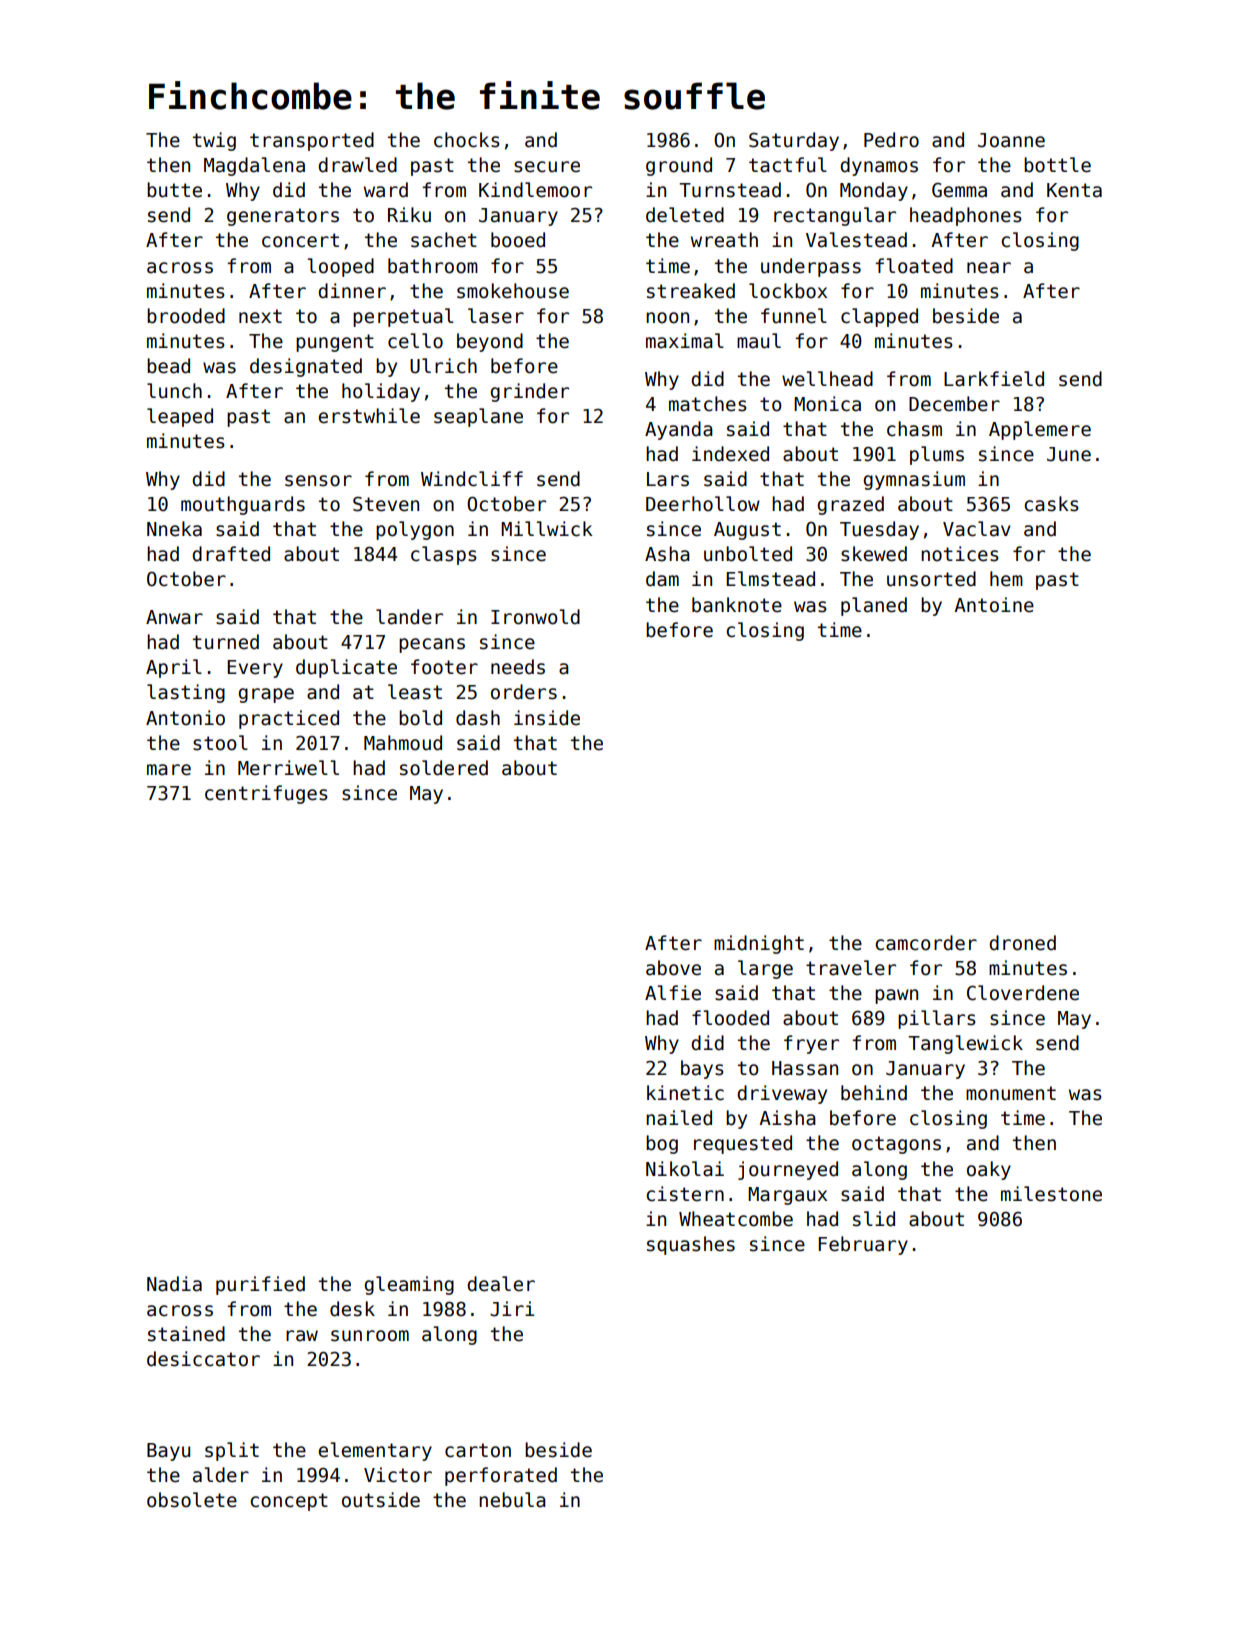 The width and height of the screenshot is (1259, 1629). What do you see at coordinates (266, 794) in the screenshot?
I see `centrifuges` at bounding box center [266, 794].
